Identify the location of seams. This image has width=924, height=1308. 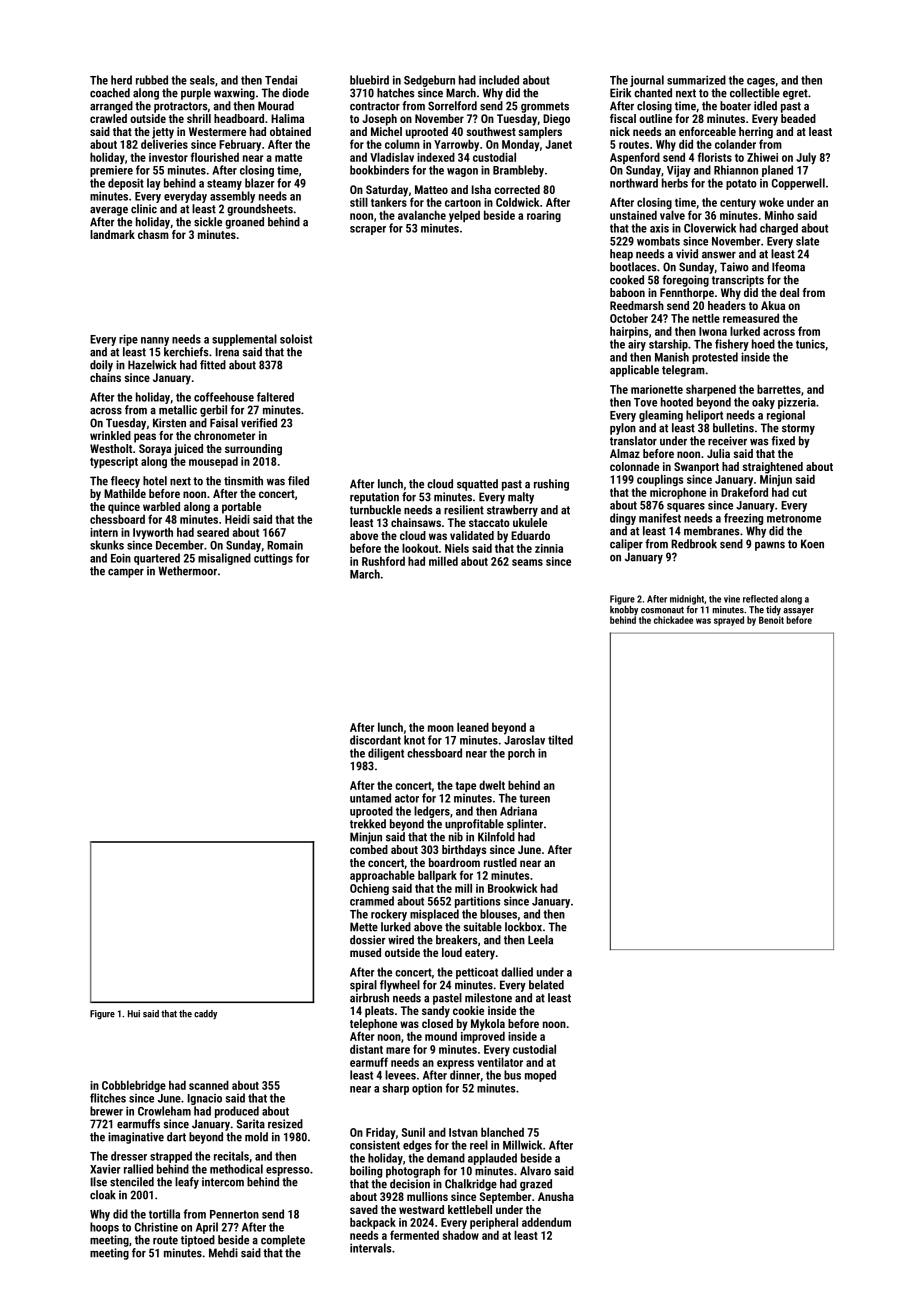
(527, 562).
